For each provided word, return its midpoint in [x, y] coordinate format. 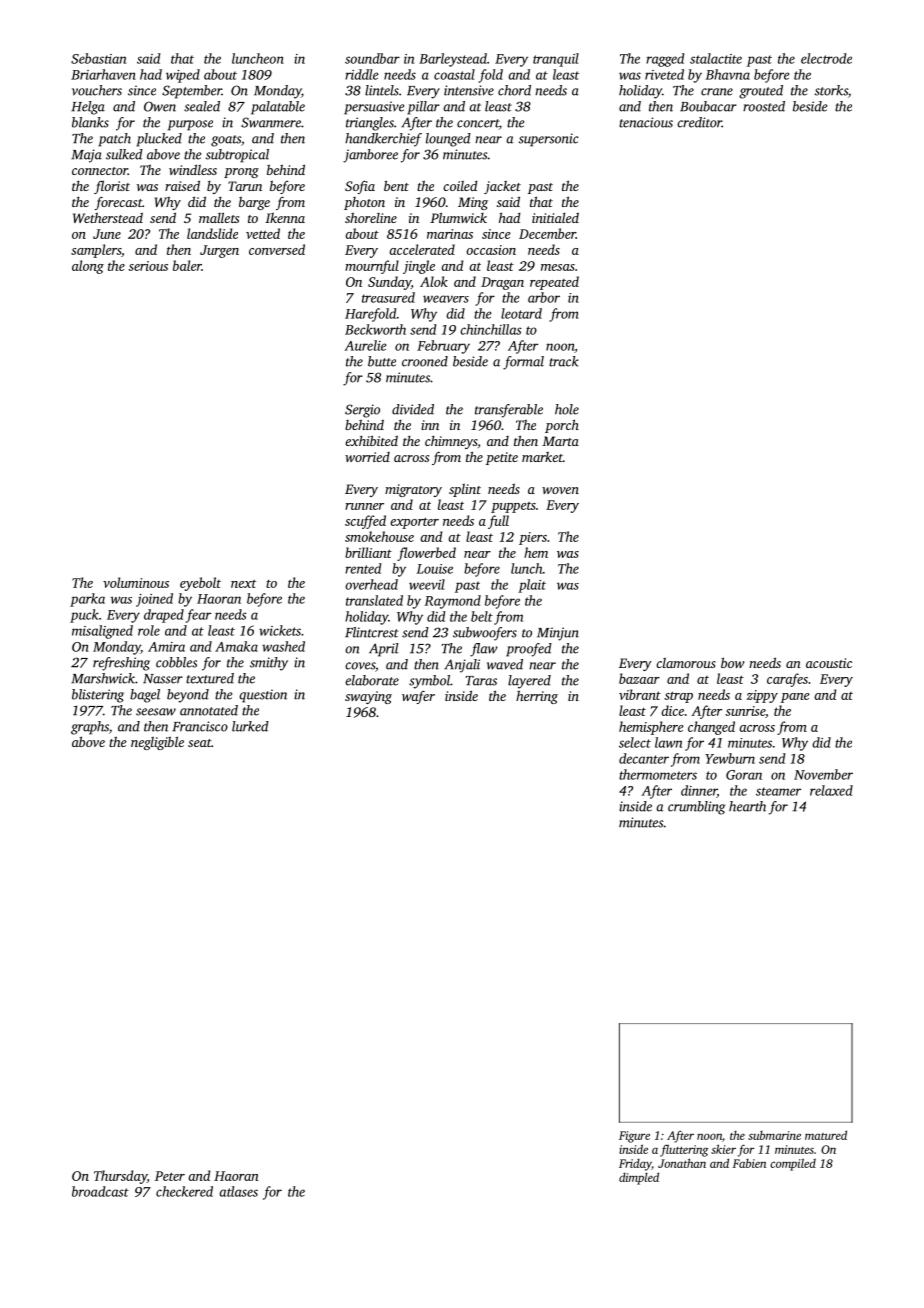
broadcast [100, 1191]
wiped [183, 76]
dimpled [639, 1178]
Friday [635, 1165]
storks [831, 90]
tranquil [556, 60]
